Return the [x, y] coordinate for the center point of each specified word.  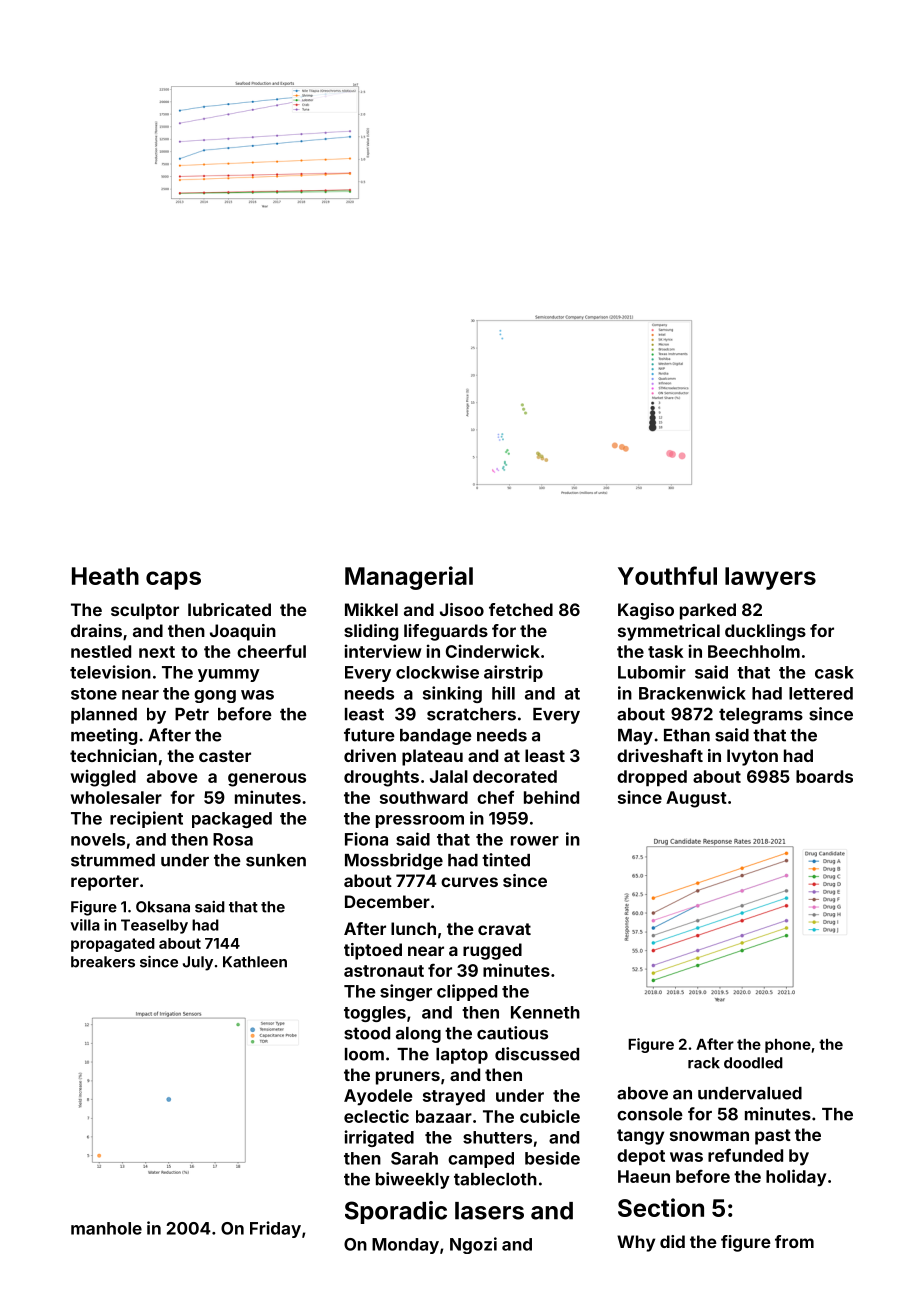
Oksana [163, 907]
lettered [821, 693]
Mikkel [371, 609]
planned [104, 716]
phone [788, 1046]
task [665, 651]
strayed [454, 1097]
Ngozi [473, 1245]
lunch [413, 928]
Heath [105, 576]
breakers [103, 962]
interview [383, 651]
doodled [753, 1063]
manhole [106, 1228]
